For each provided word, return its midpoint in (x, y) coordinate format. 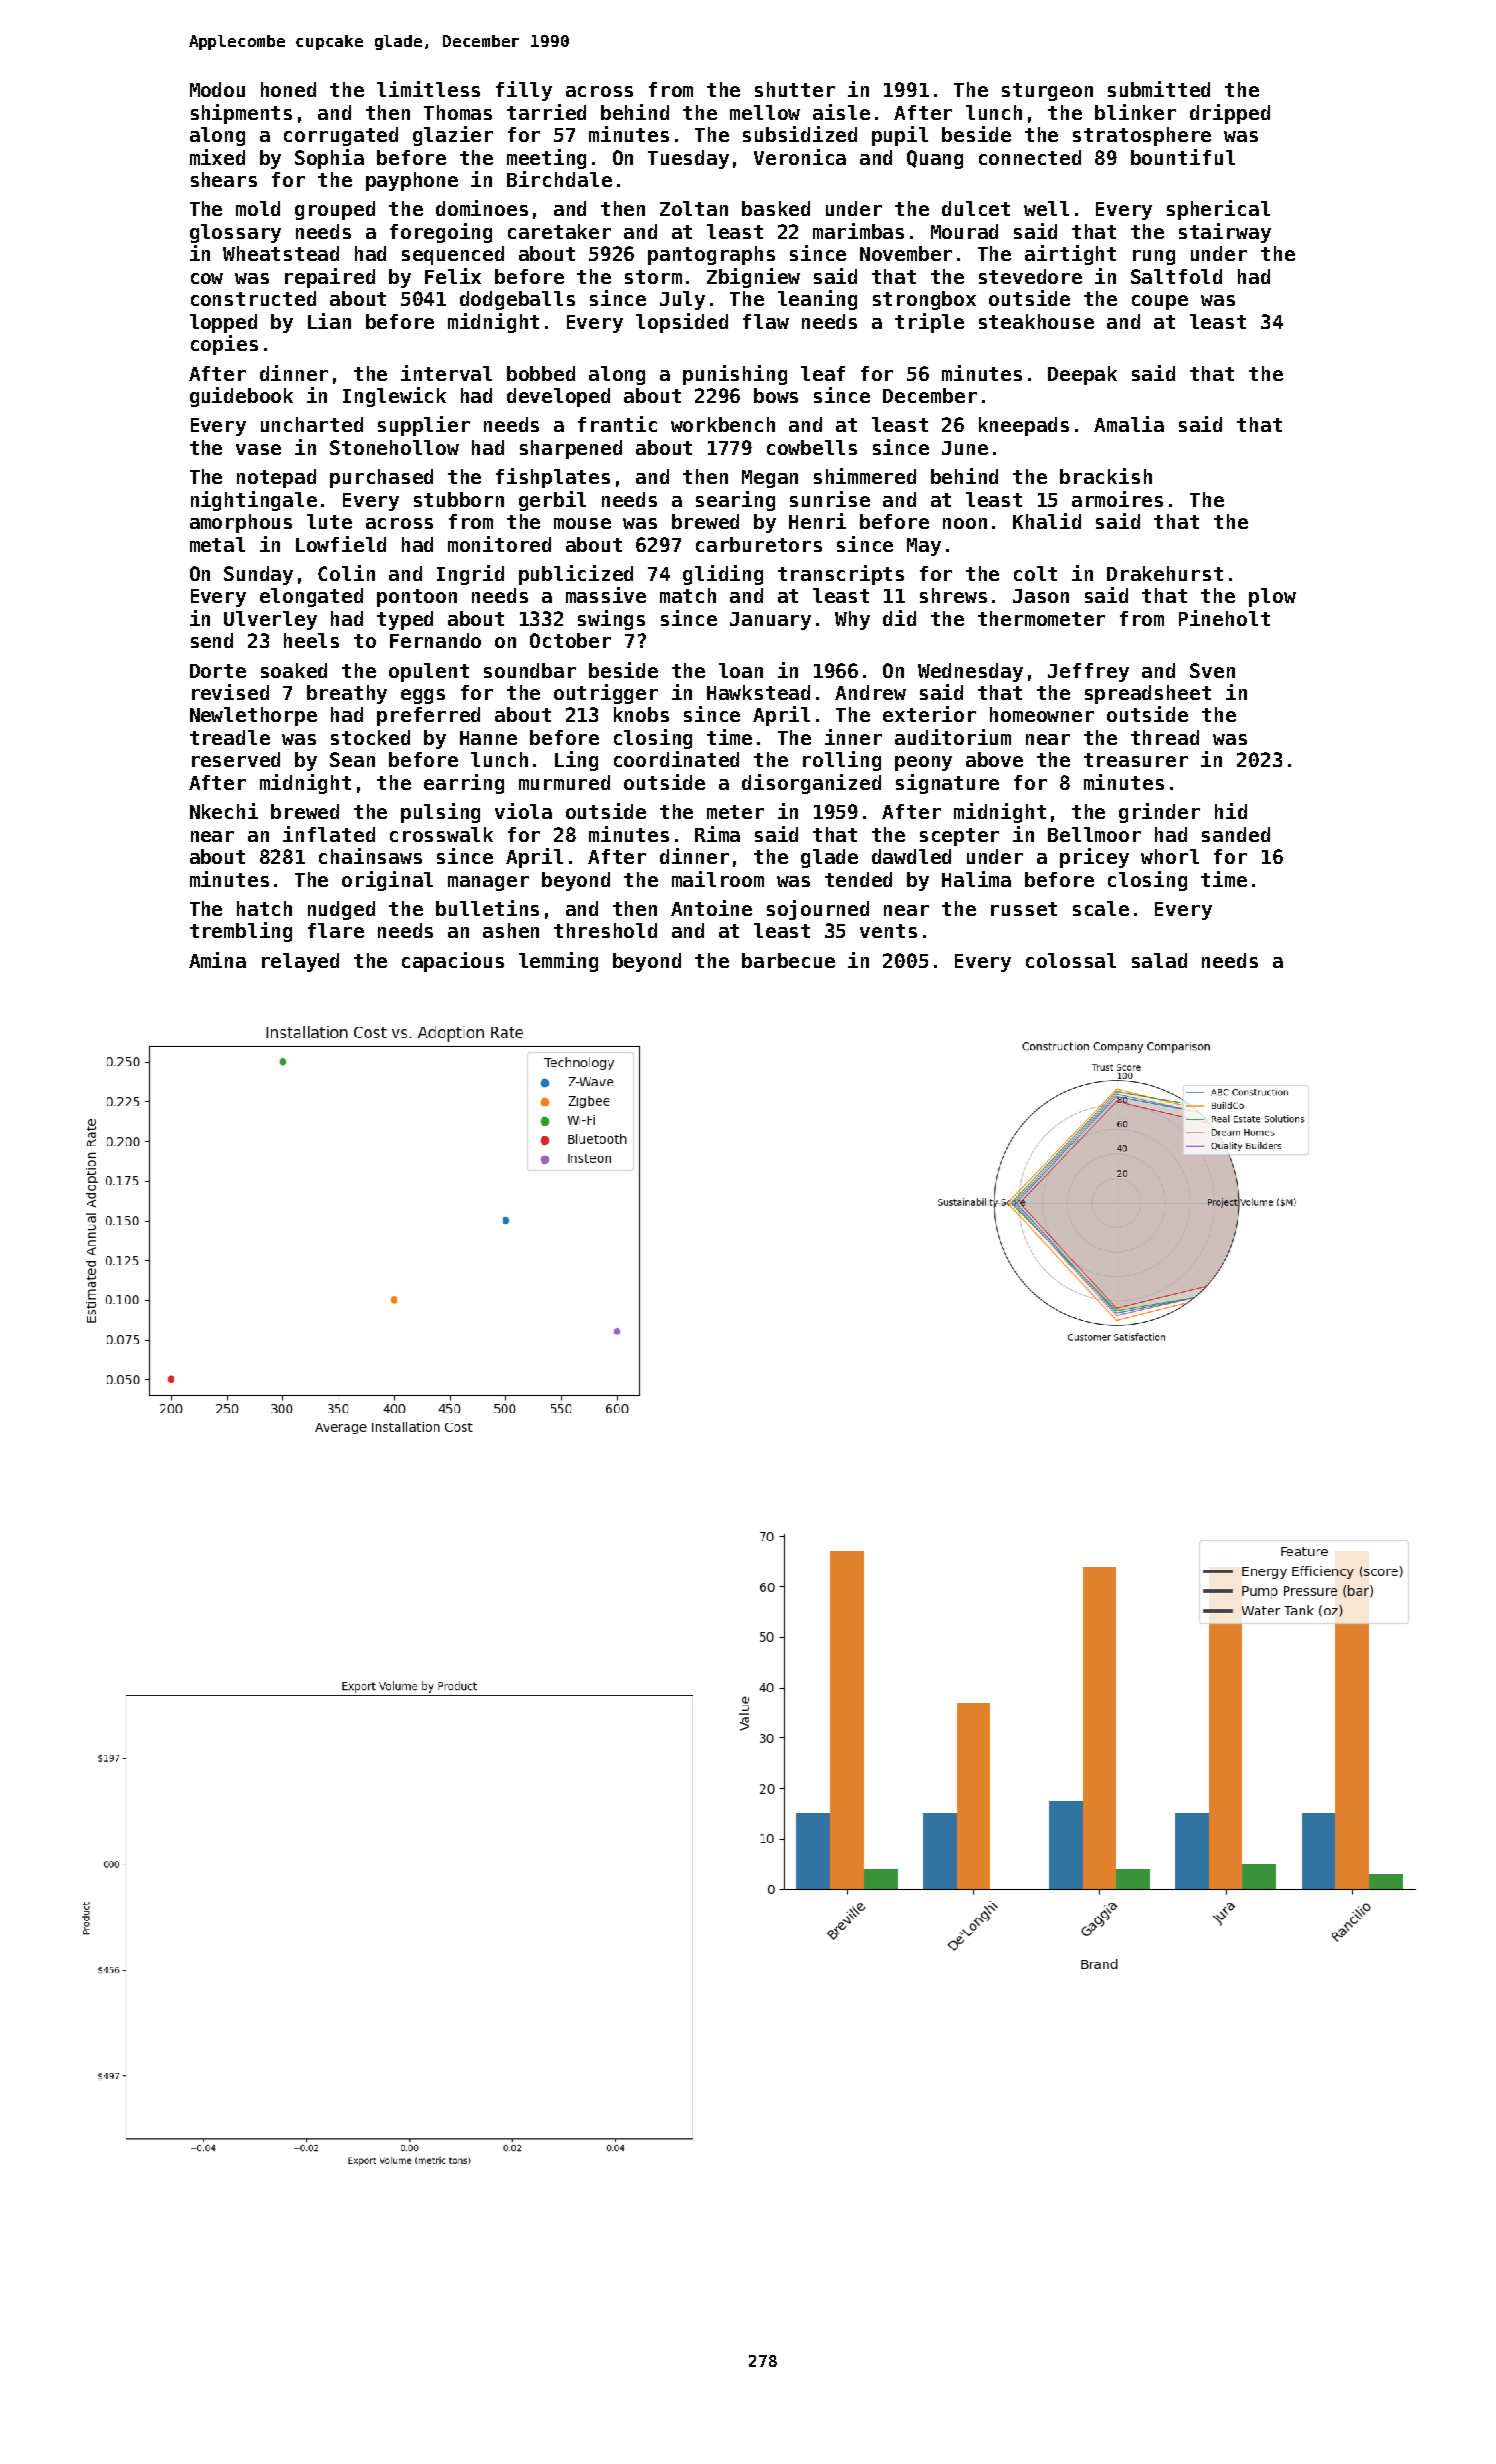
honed (288, 89)
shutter (795, 89)
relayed (300, 962)
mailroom (718, 879)
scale (1101, 908)
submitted (1159, 89)
